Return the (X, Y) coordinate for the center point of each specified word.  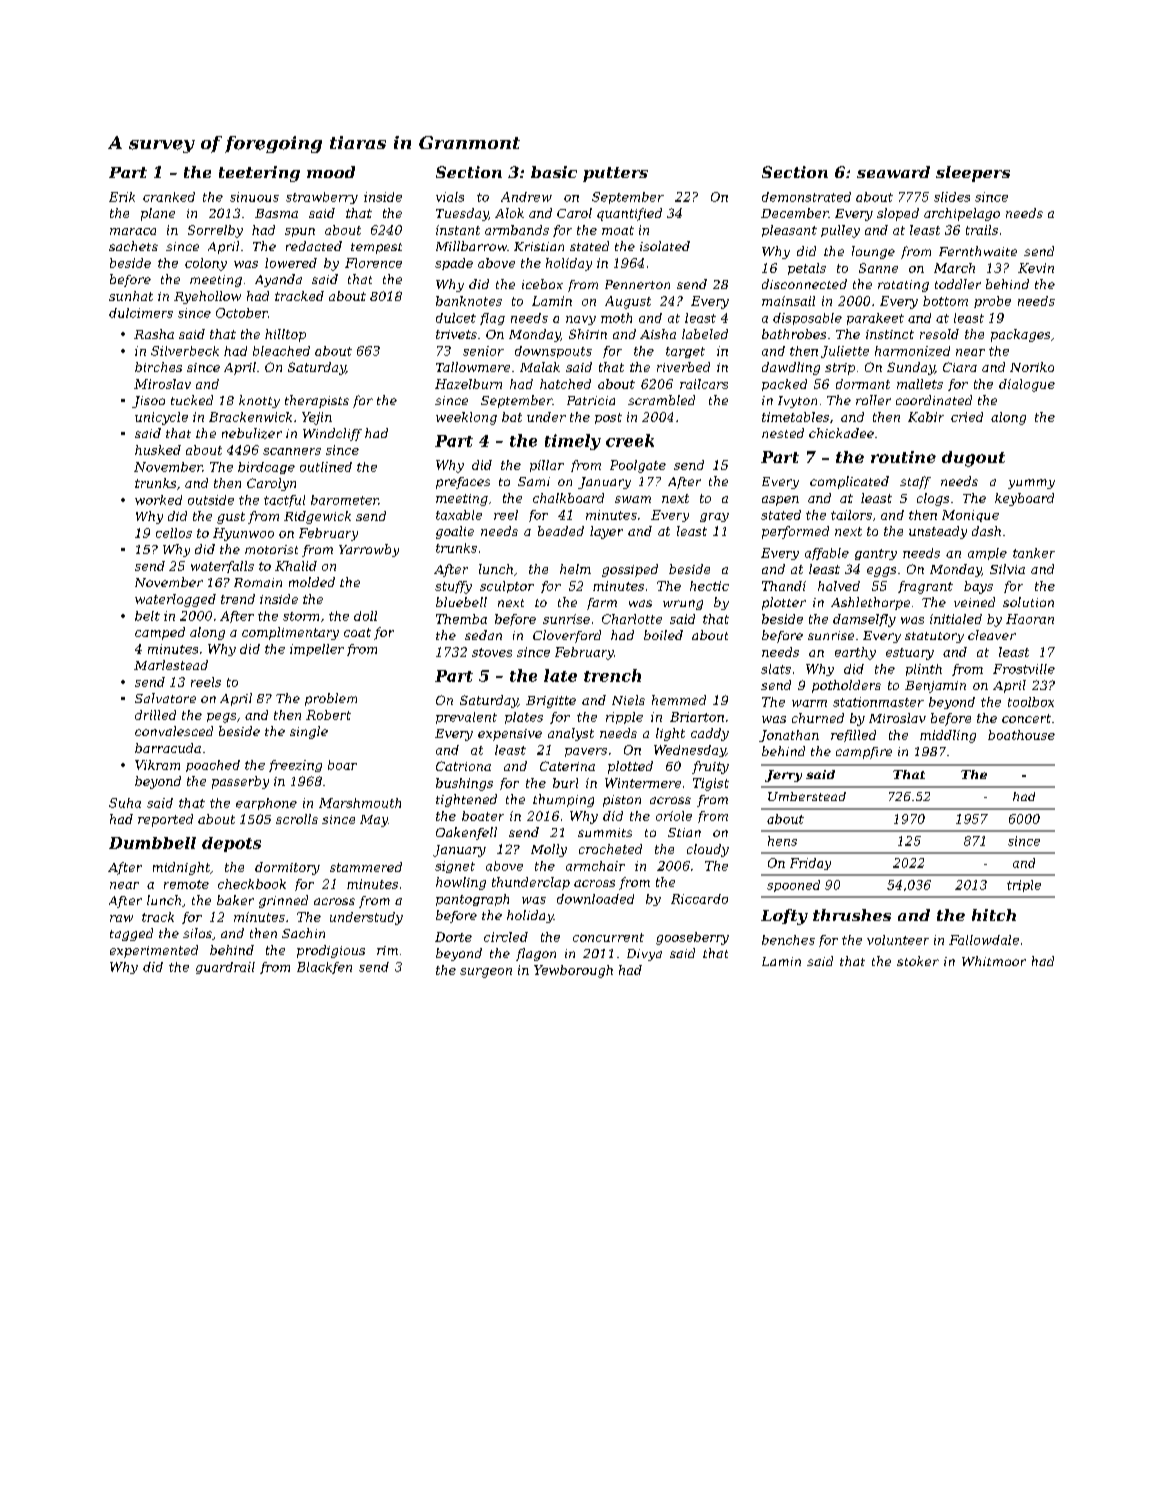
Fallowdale (984, 940)
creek (630, 440)
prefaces (463, 483)
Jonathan (789, 736)
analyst (571, 734)
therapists (317, 401)
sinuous (254, 197)
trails (982, 230)
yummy (1031, 484)
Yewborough (573, 971)
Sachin (303, 933)
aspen (780, 501)
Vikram (157, 765)
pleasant (789, 231)
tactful (284, 501)
